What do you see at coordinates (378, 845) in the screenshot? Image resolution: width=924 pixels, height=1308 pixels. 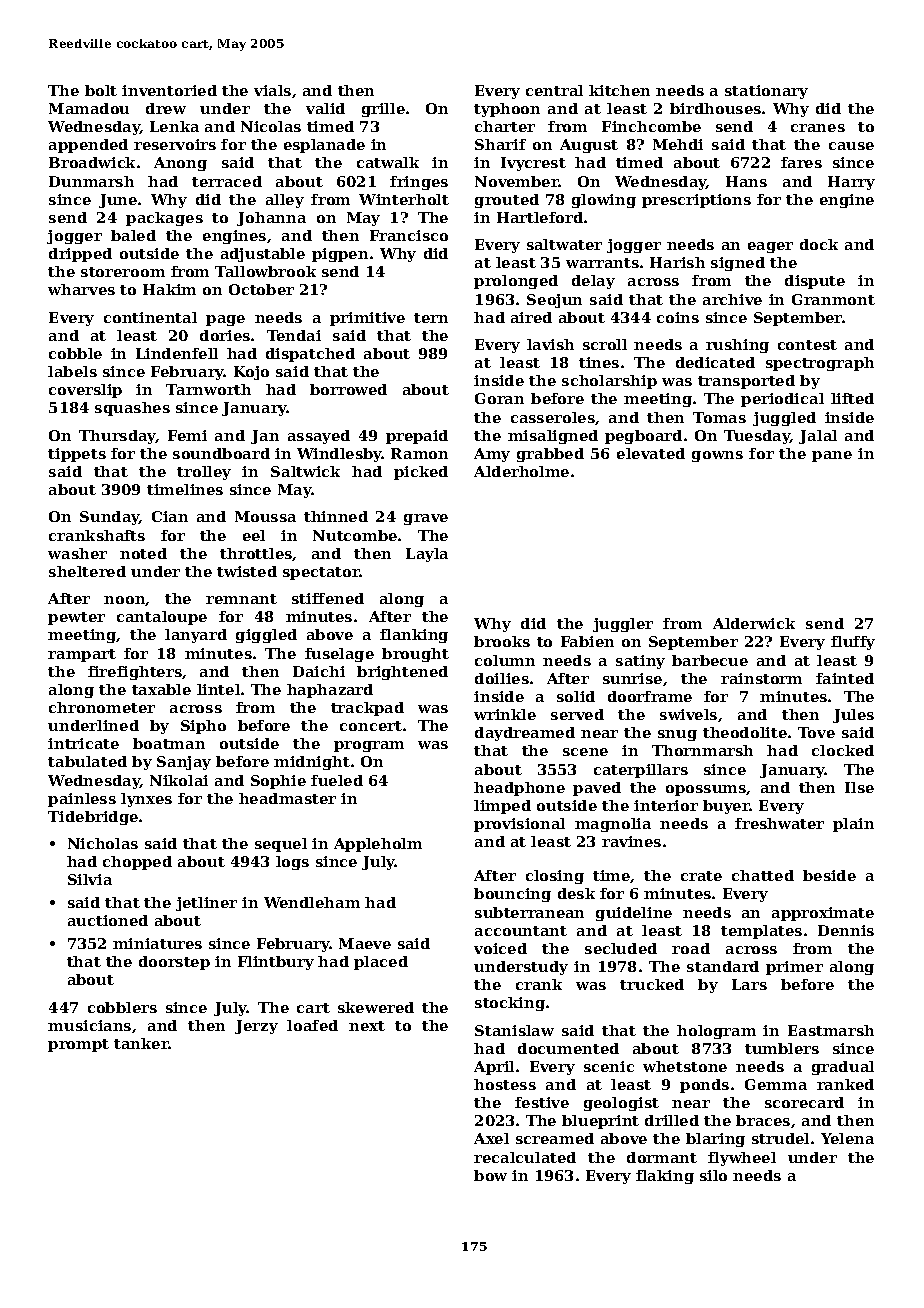 I see `Appleholm` at bounding box center [378, 845].
